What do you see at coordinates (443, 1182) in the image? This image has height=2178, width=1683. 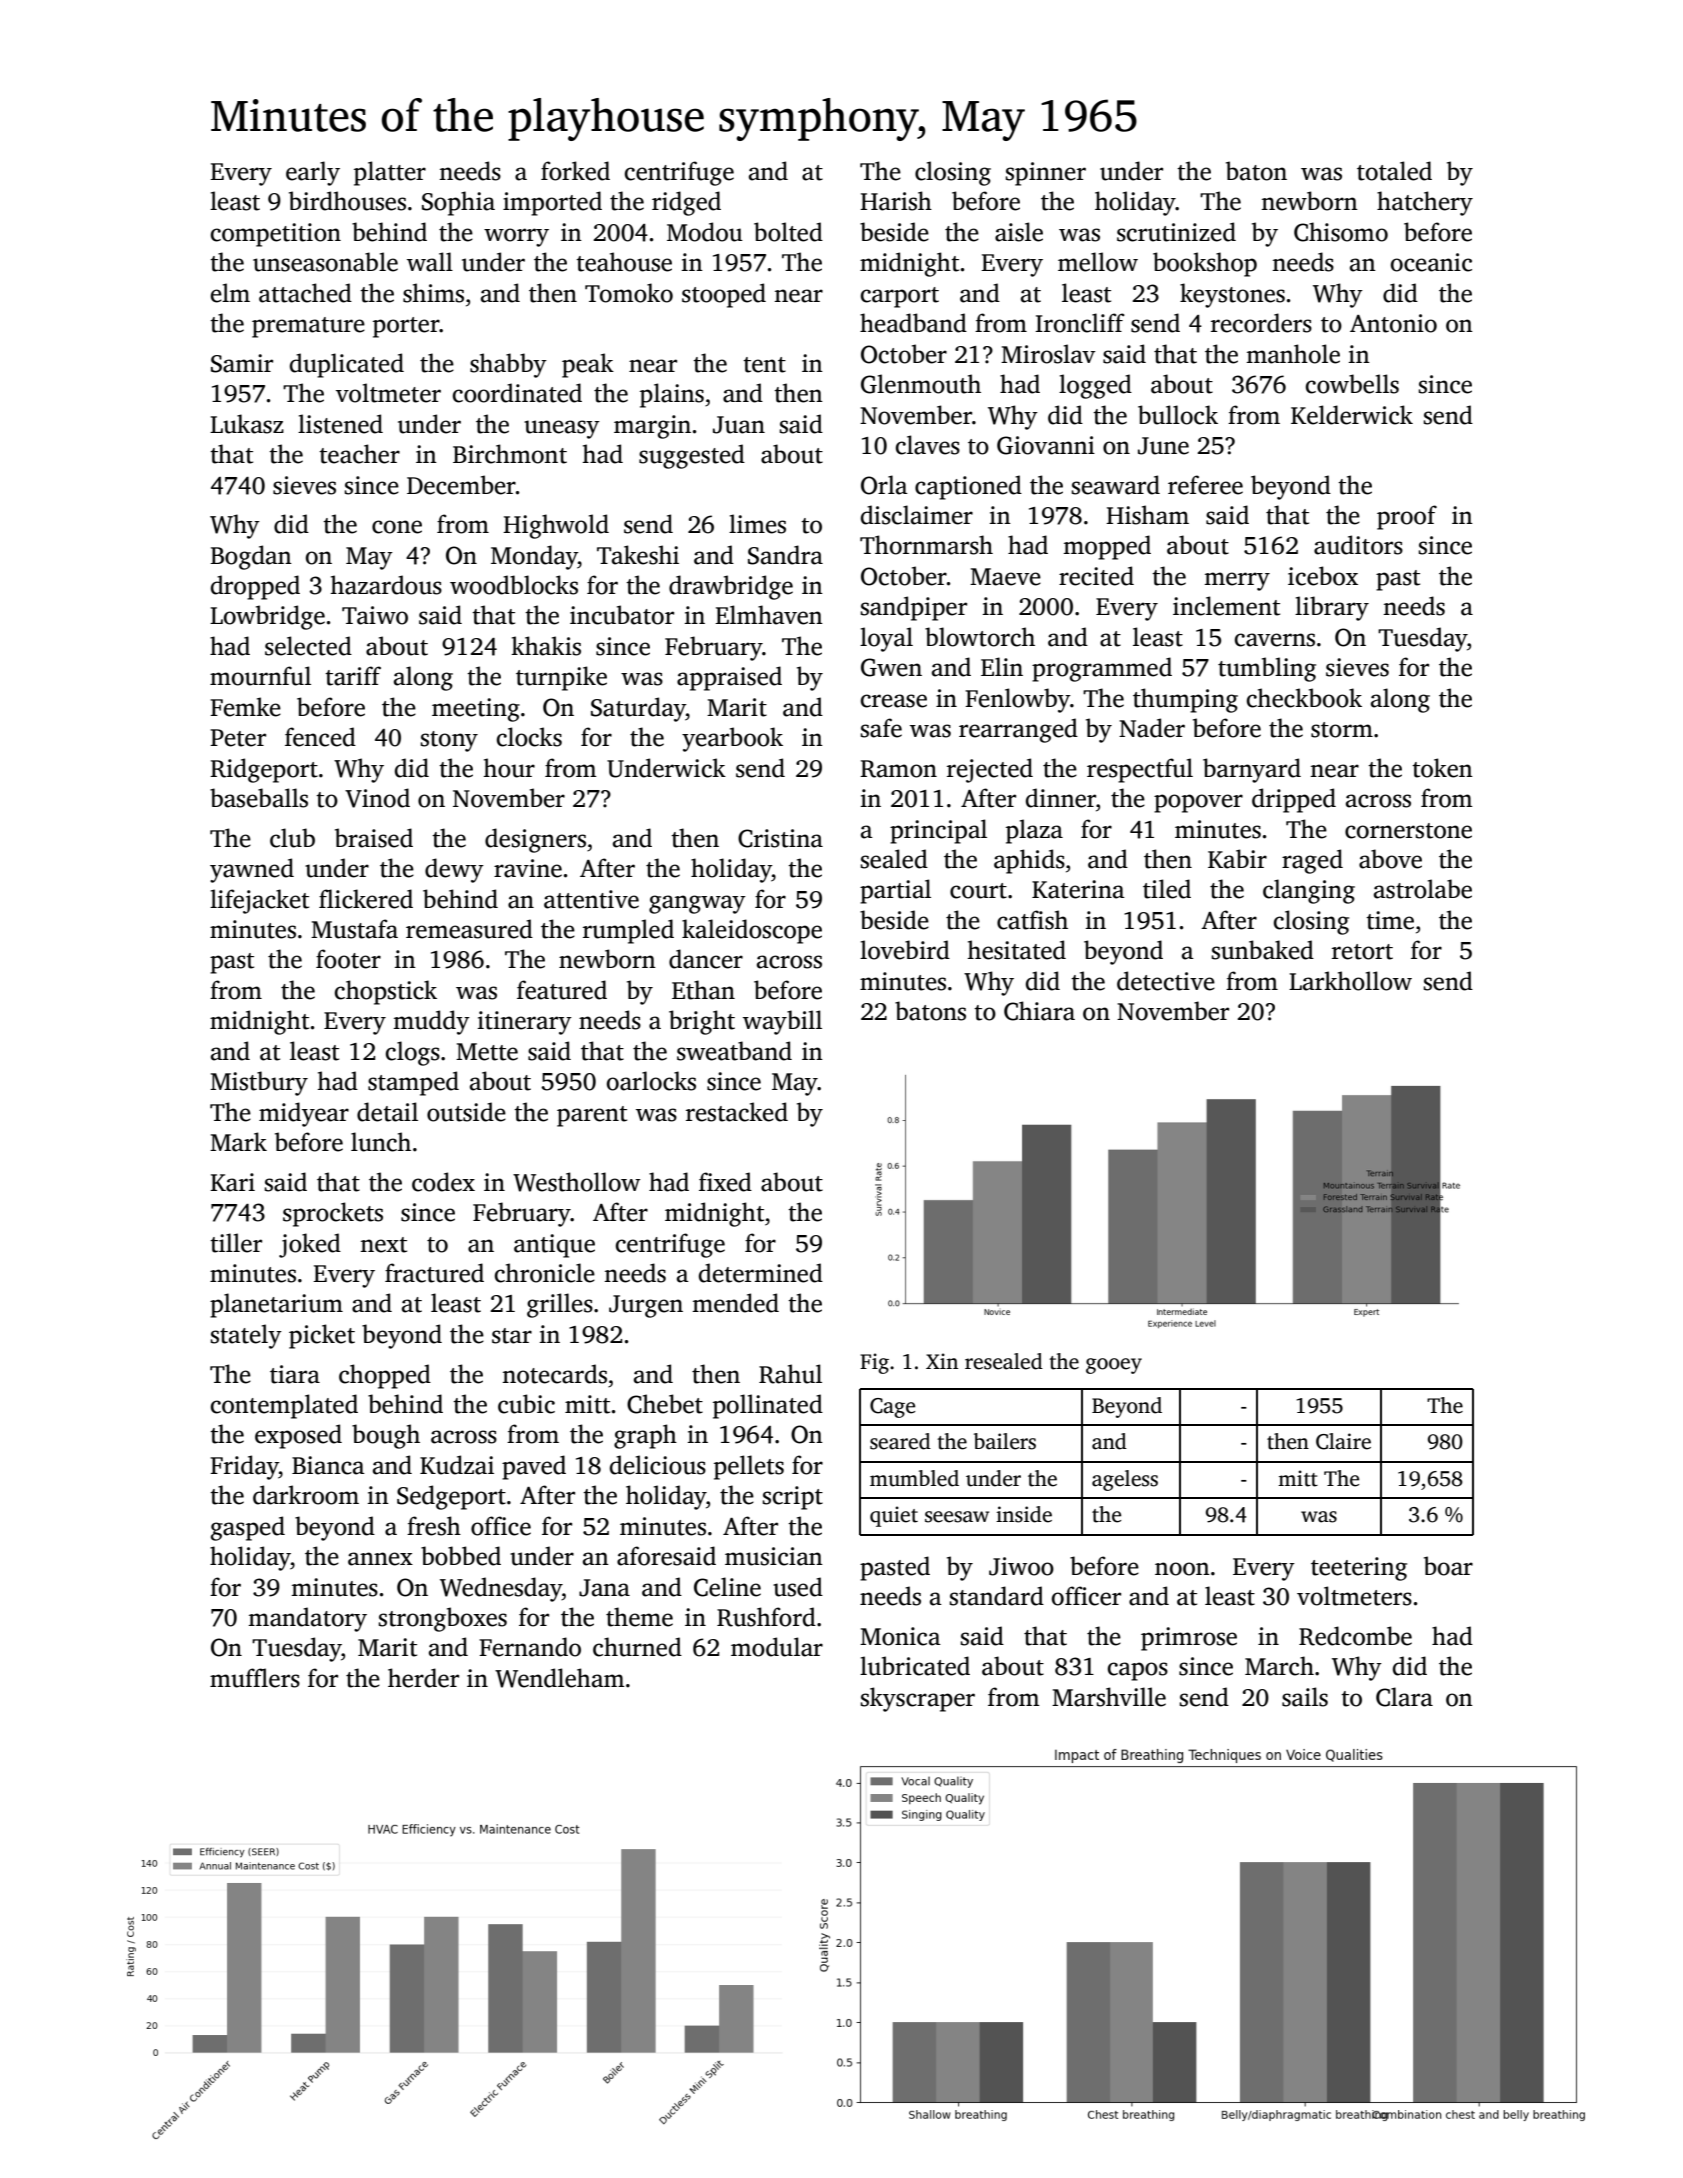 I see `codex` at bounding box center [443, 1182].
